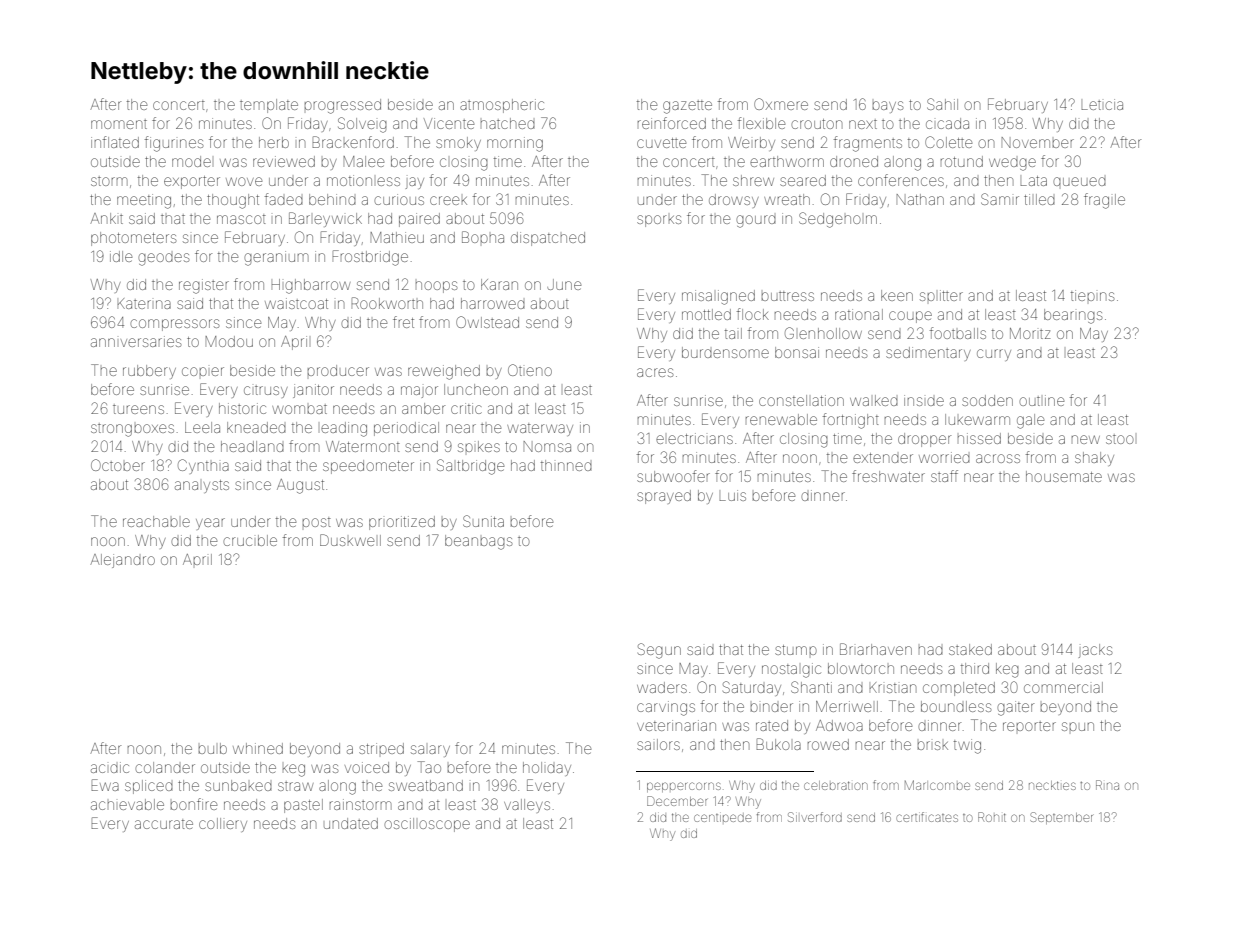  Describe the element at coordinates (1102, 104) in the screenshot. I see `Leticia` at that location.
